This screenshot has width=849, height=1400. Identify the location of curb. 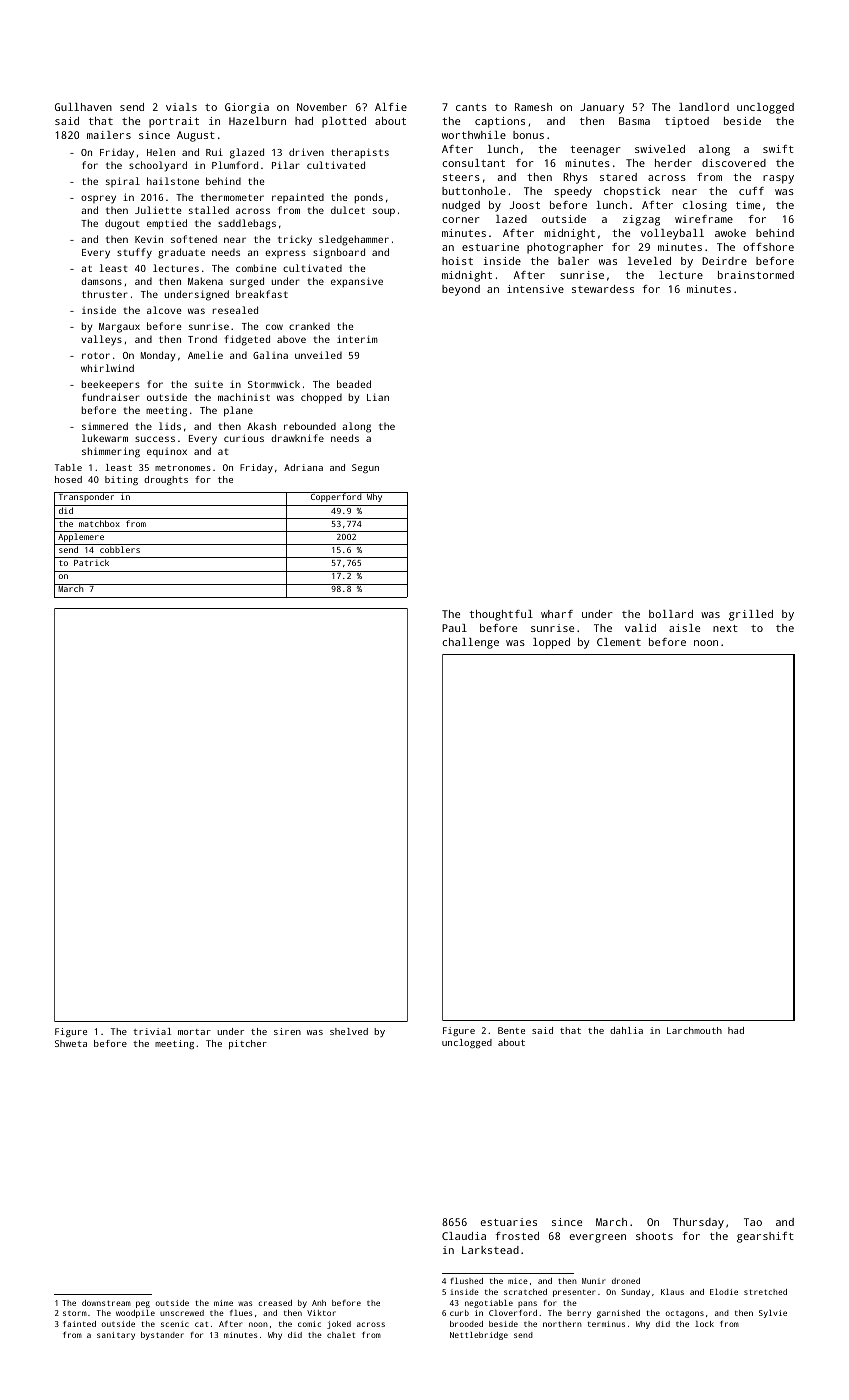
(459, 1313).
